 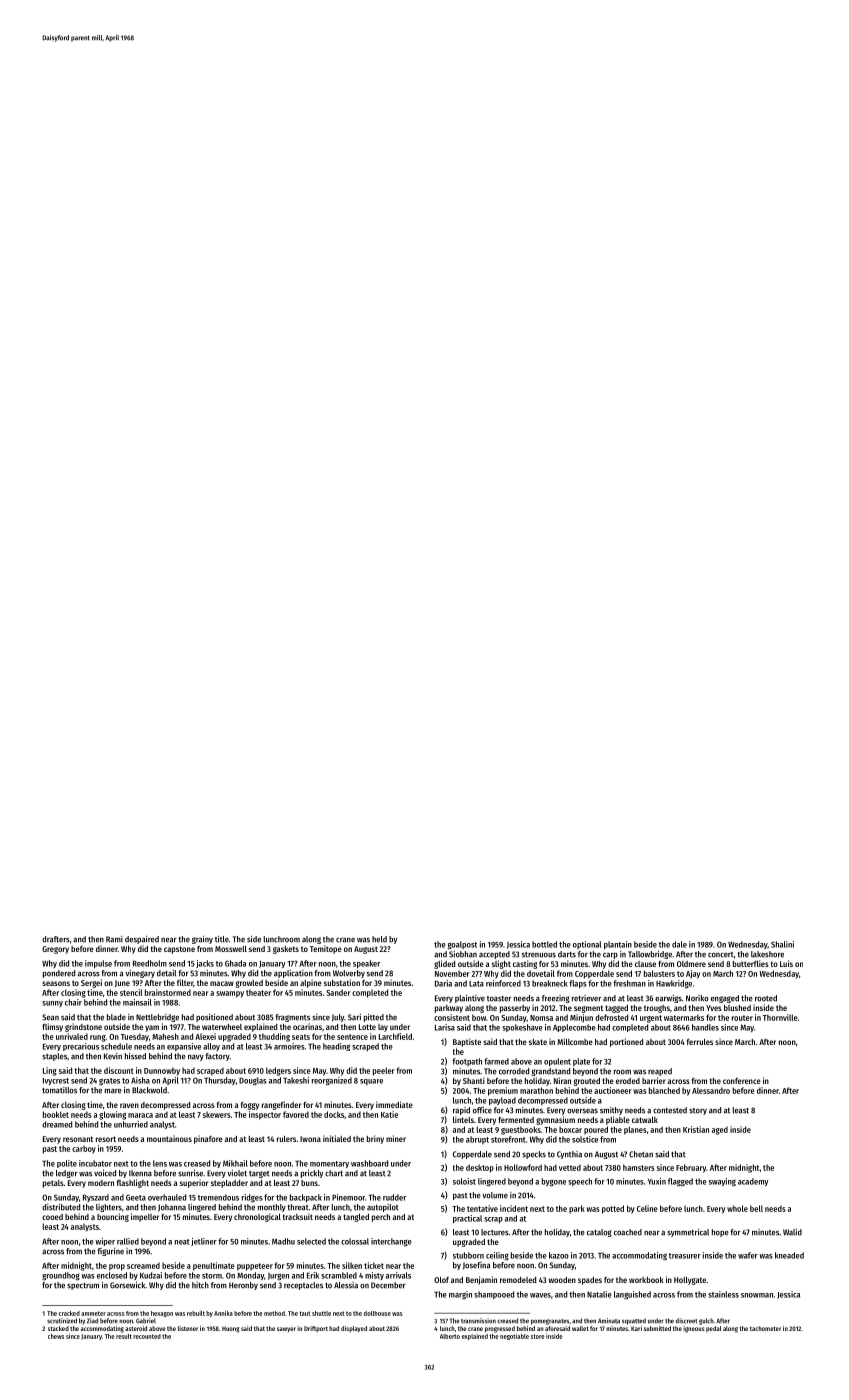 What do you see at coordinates (366, 964) in the screenshot?
I see `speaker` at bounding box center [366, 964].
